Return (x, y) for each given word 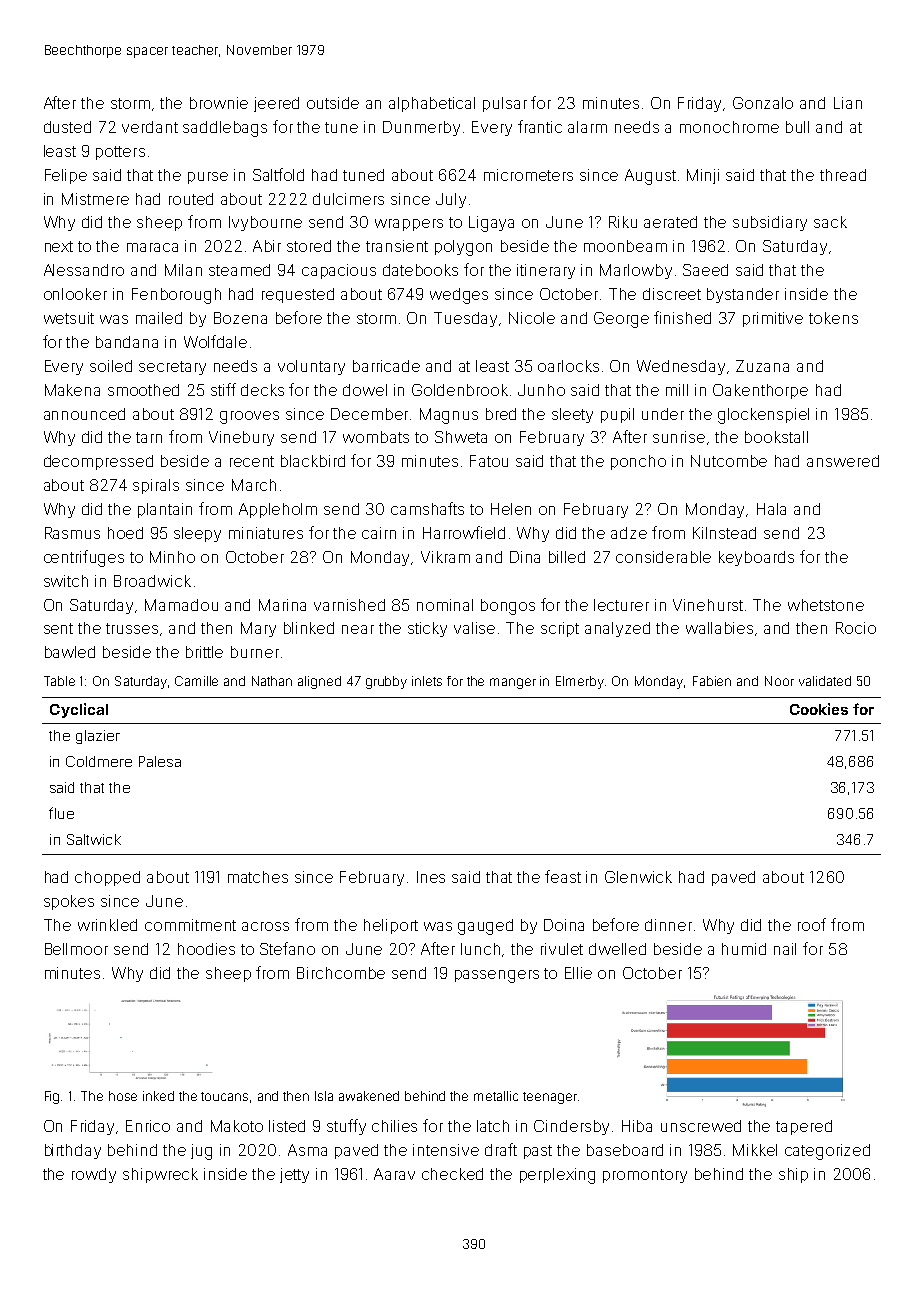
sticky (427, 629)
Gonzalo (763, 103)
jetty (294, 1175)
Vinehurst (708, 605)
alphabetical (432, 104)
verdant (150, 127)
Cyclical (79, 710)
